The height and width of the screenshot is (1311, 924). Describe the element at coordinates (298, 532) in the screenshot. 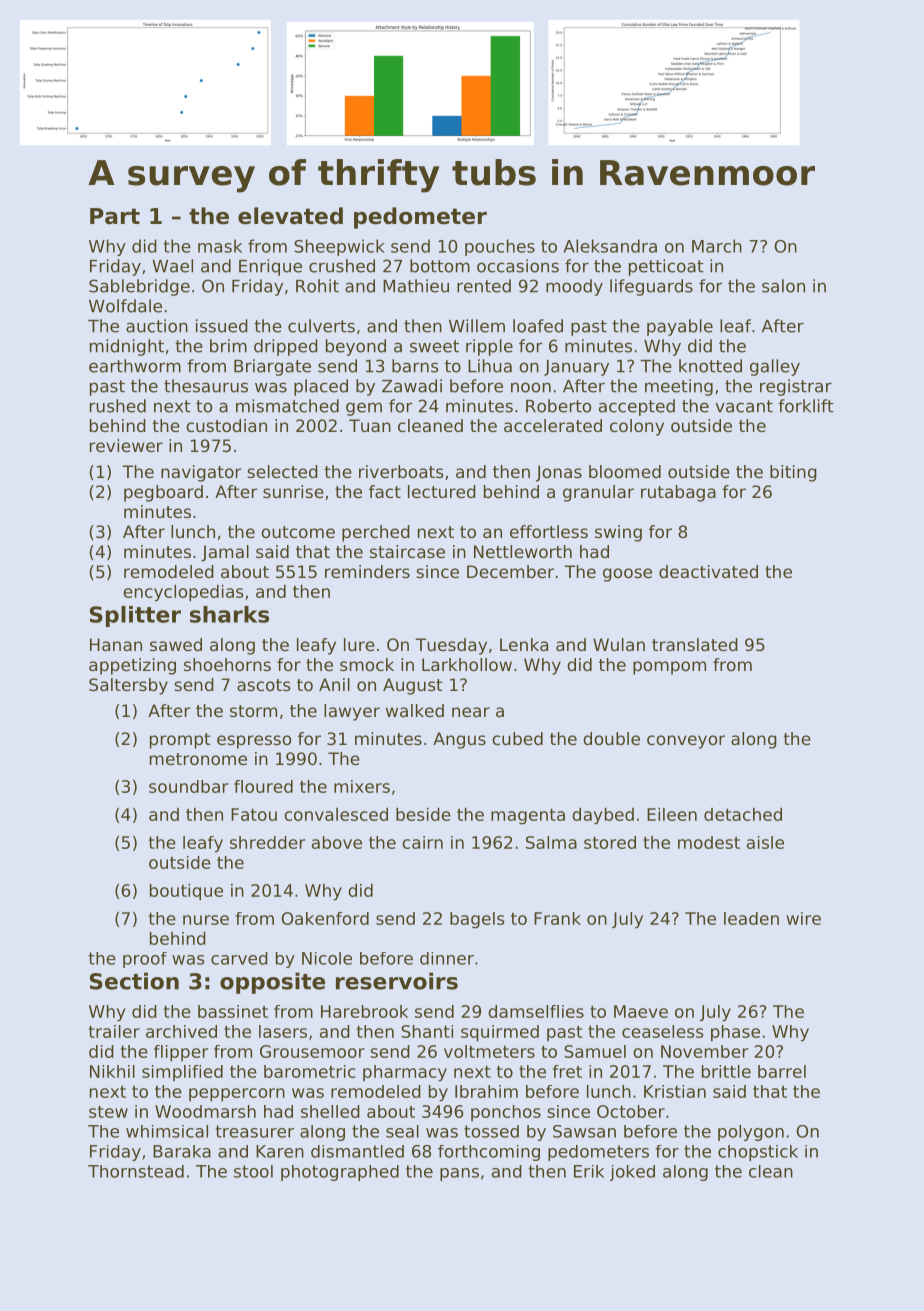

I see `outcome` at that location.
